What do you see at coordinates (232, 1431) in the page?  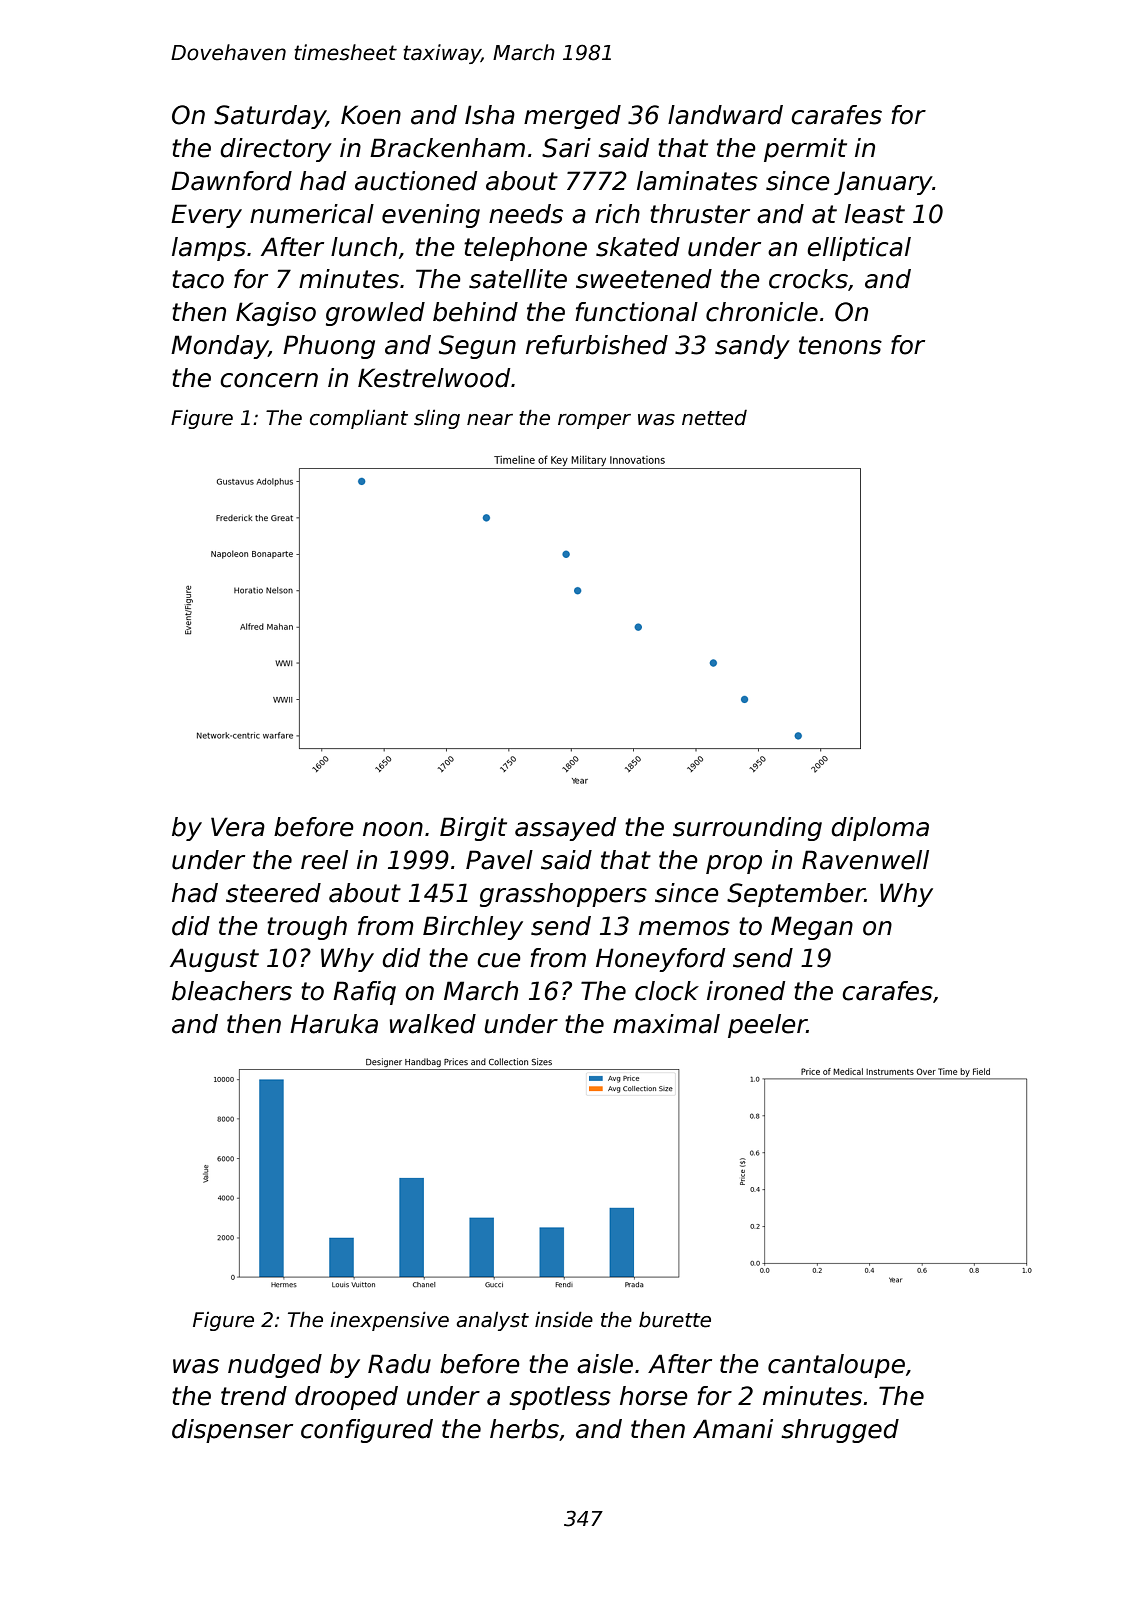 I see `dispenser` at bounding box center [232, 1431].
